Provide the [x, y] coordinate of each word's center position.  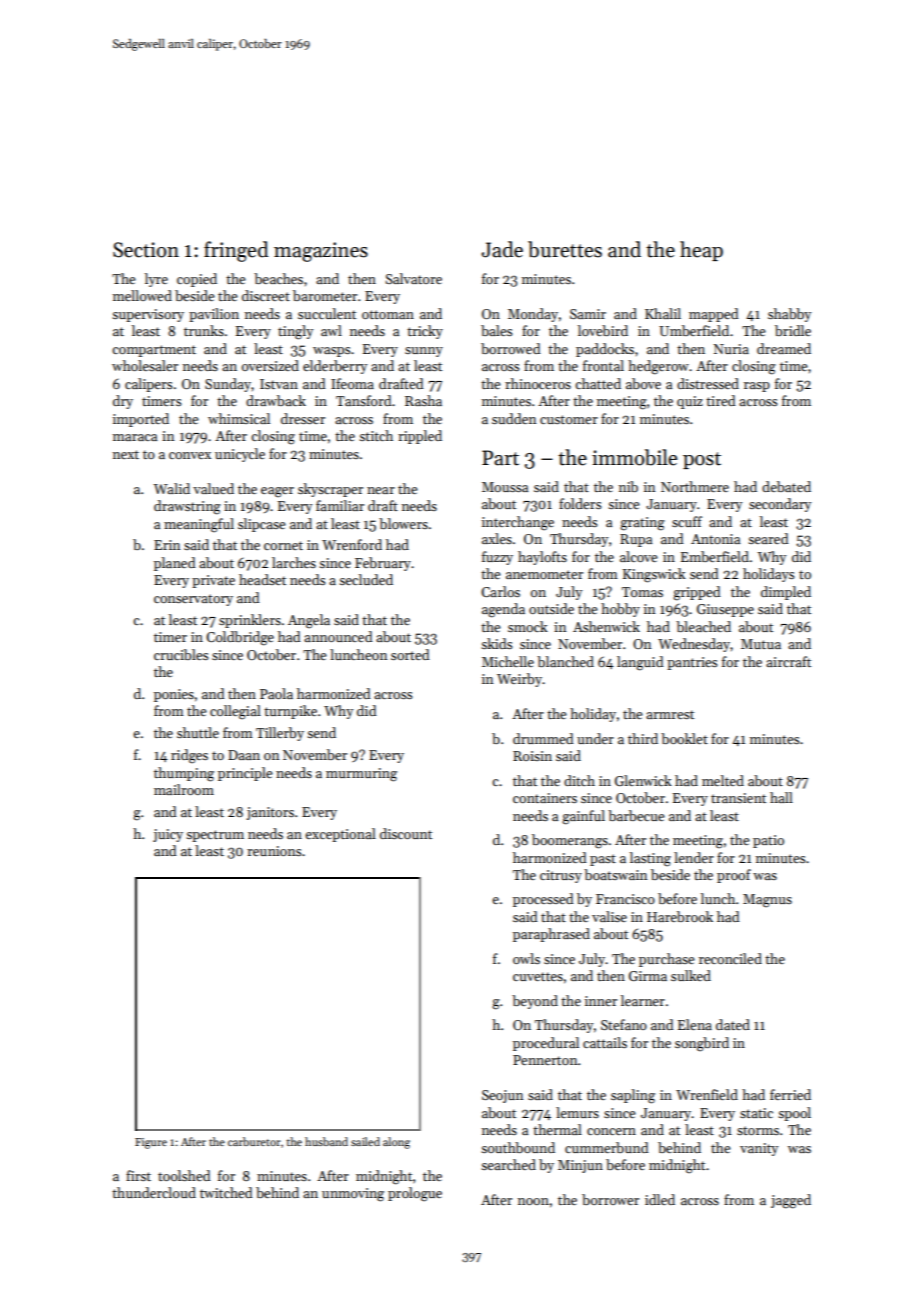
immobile [634, 457]
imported [141, 420]
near [381, 490]
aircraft [788, 661]
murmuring [361, 775]
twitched [226, 1192]
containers [545, 798]
